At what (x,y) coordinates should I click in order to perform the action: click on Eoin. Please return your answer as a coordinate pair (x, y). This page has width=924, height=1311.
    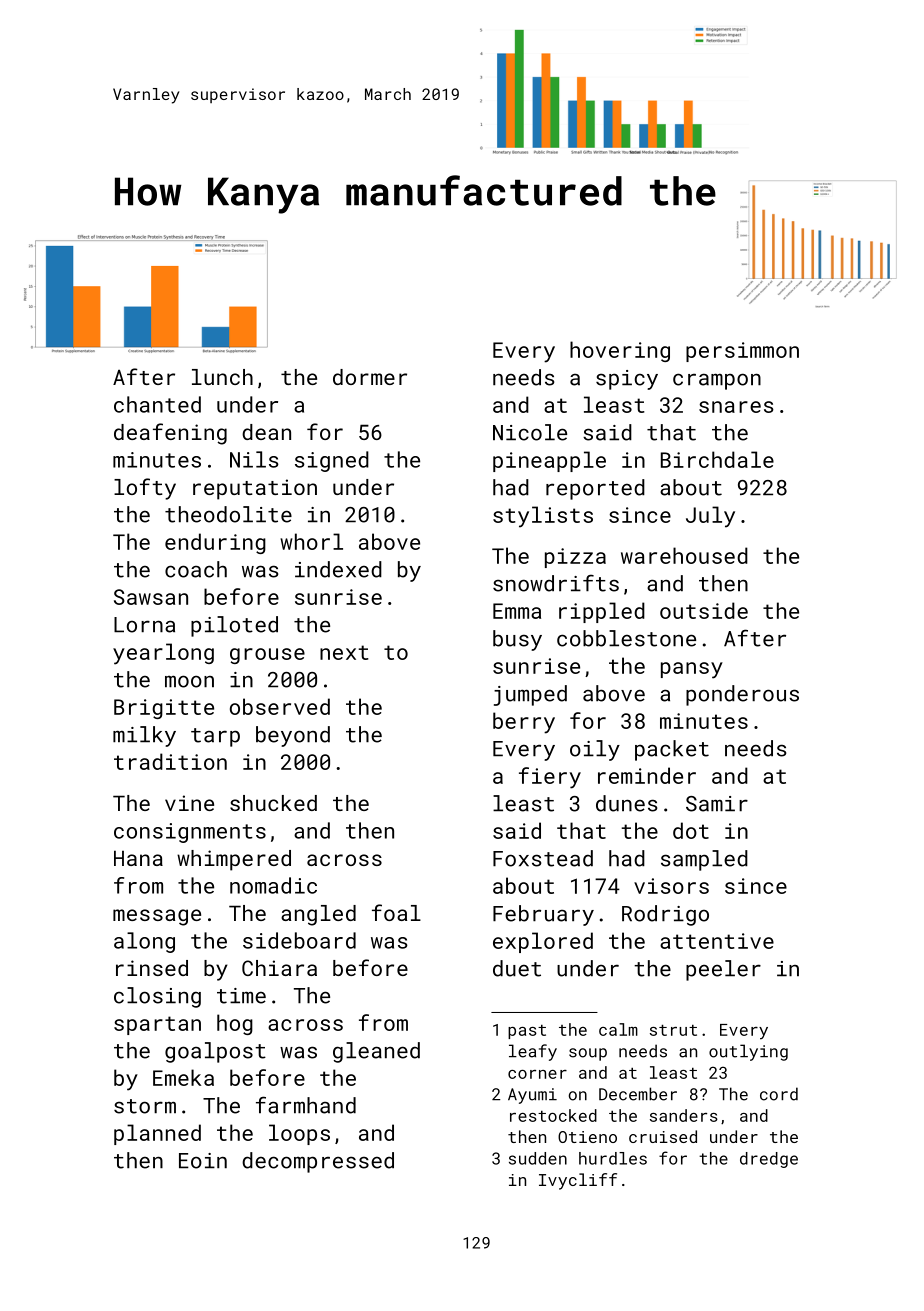
    Looking at the image, I should click on (203, 1161).
